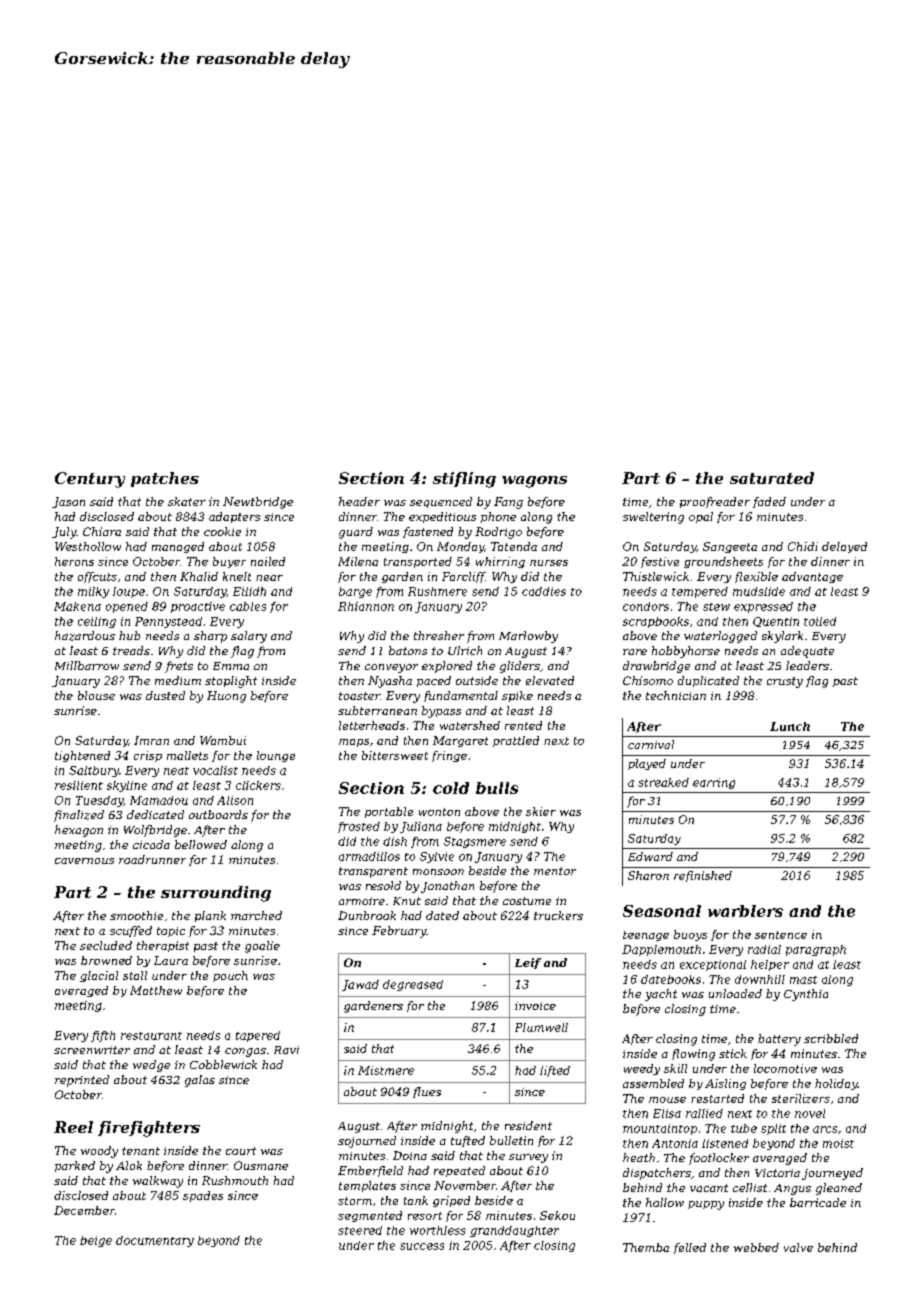  What do you see at coordinates (772, 478) in the image?
I see `saturated` at bounding box center [772, 478].
